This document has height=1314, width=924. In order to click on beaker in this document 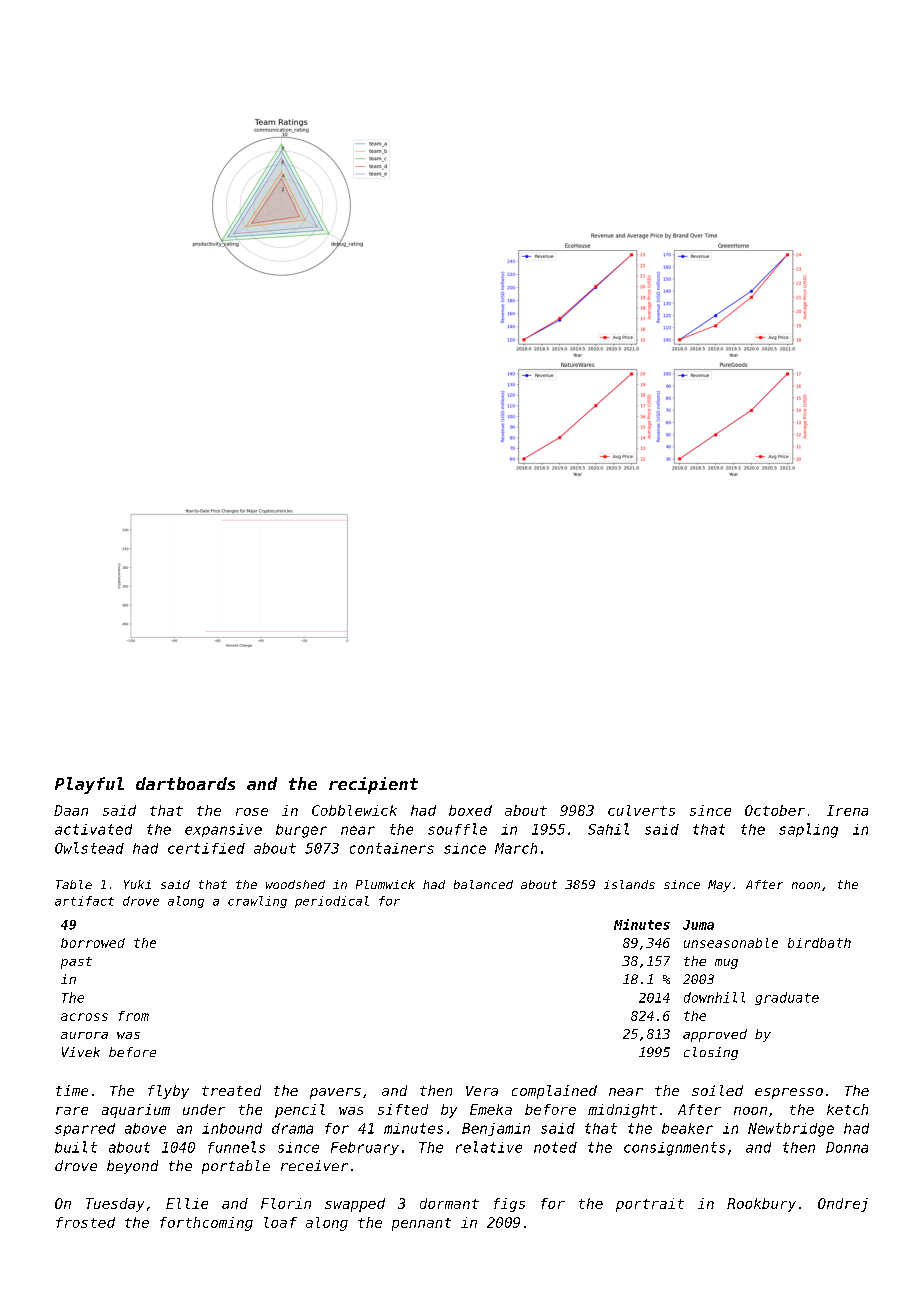, I will do `click(687, 1128)`.
